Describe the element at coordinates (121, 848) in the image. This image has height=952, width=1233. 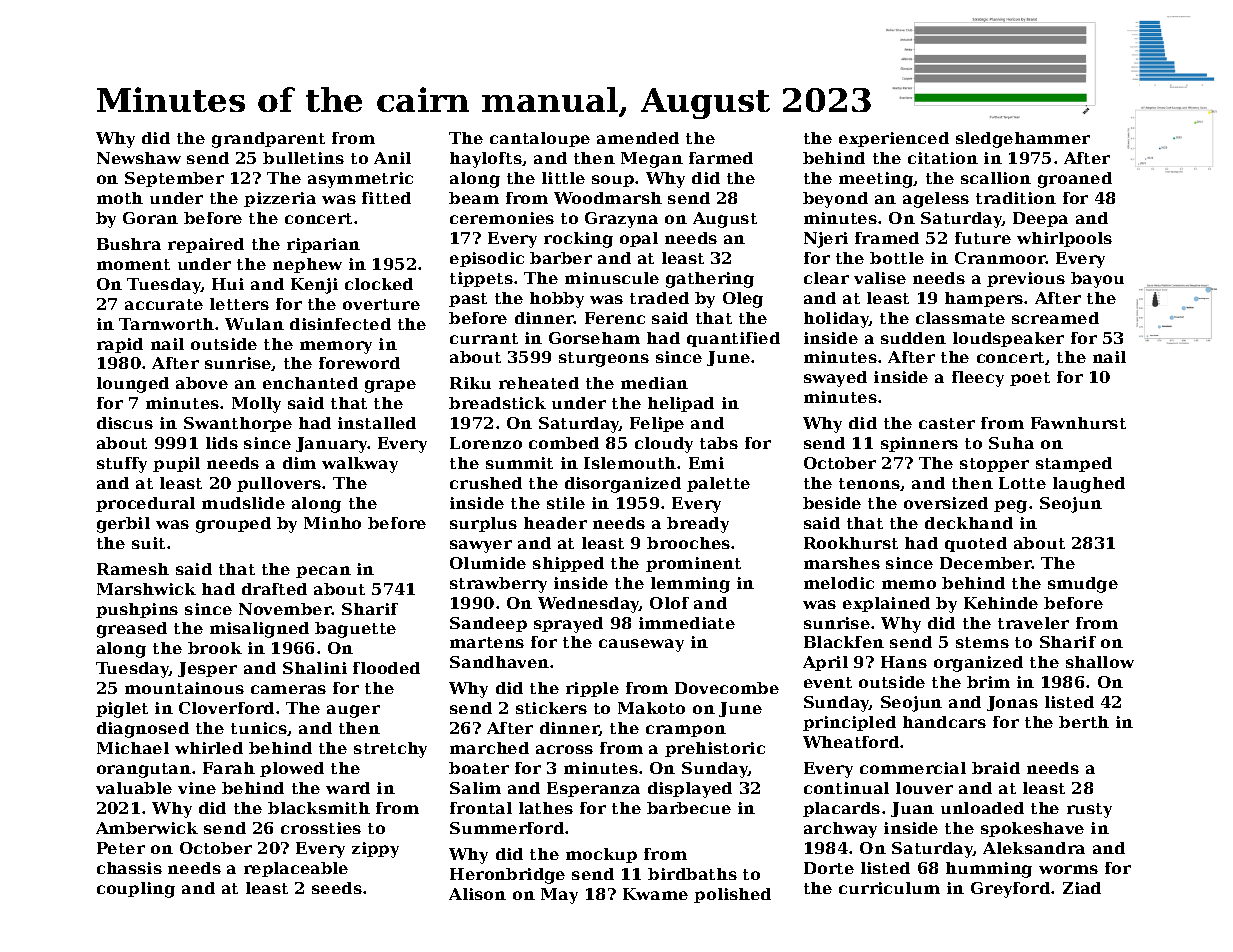
I see `Peter` at that location.
